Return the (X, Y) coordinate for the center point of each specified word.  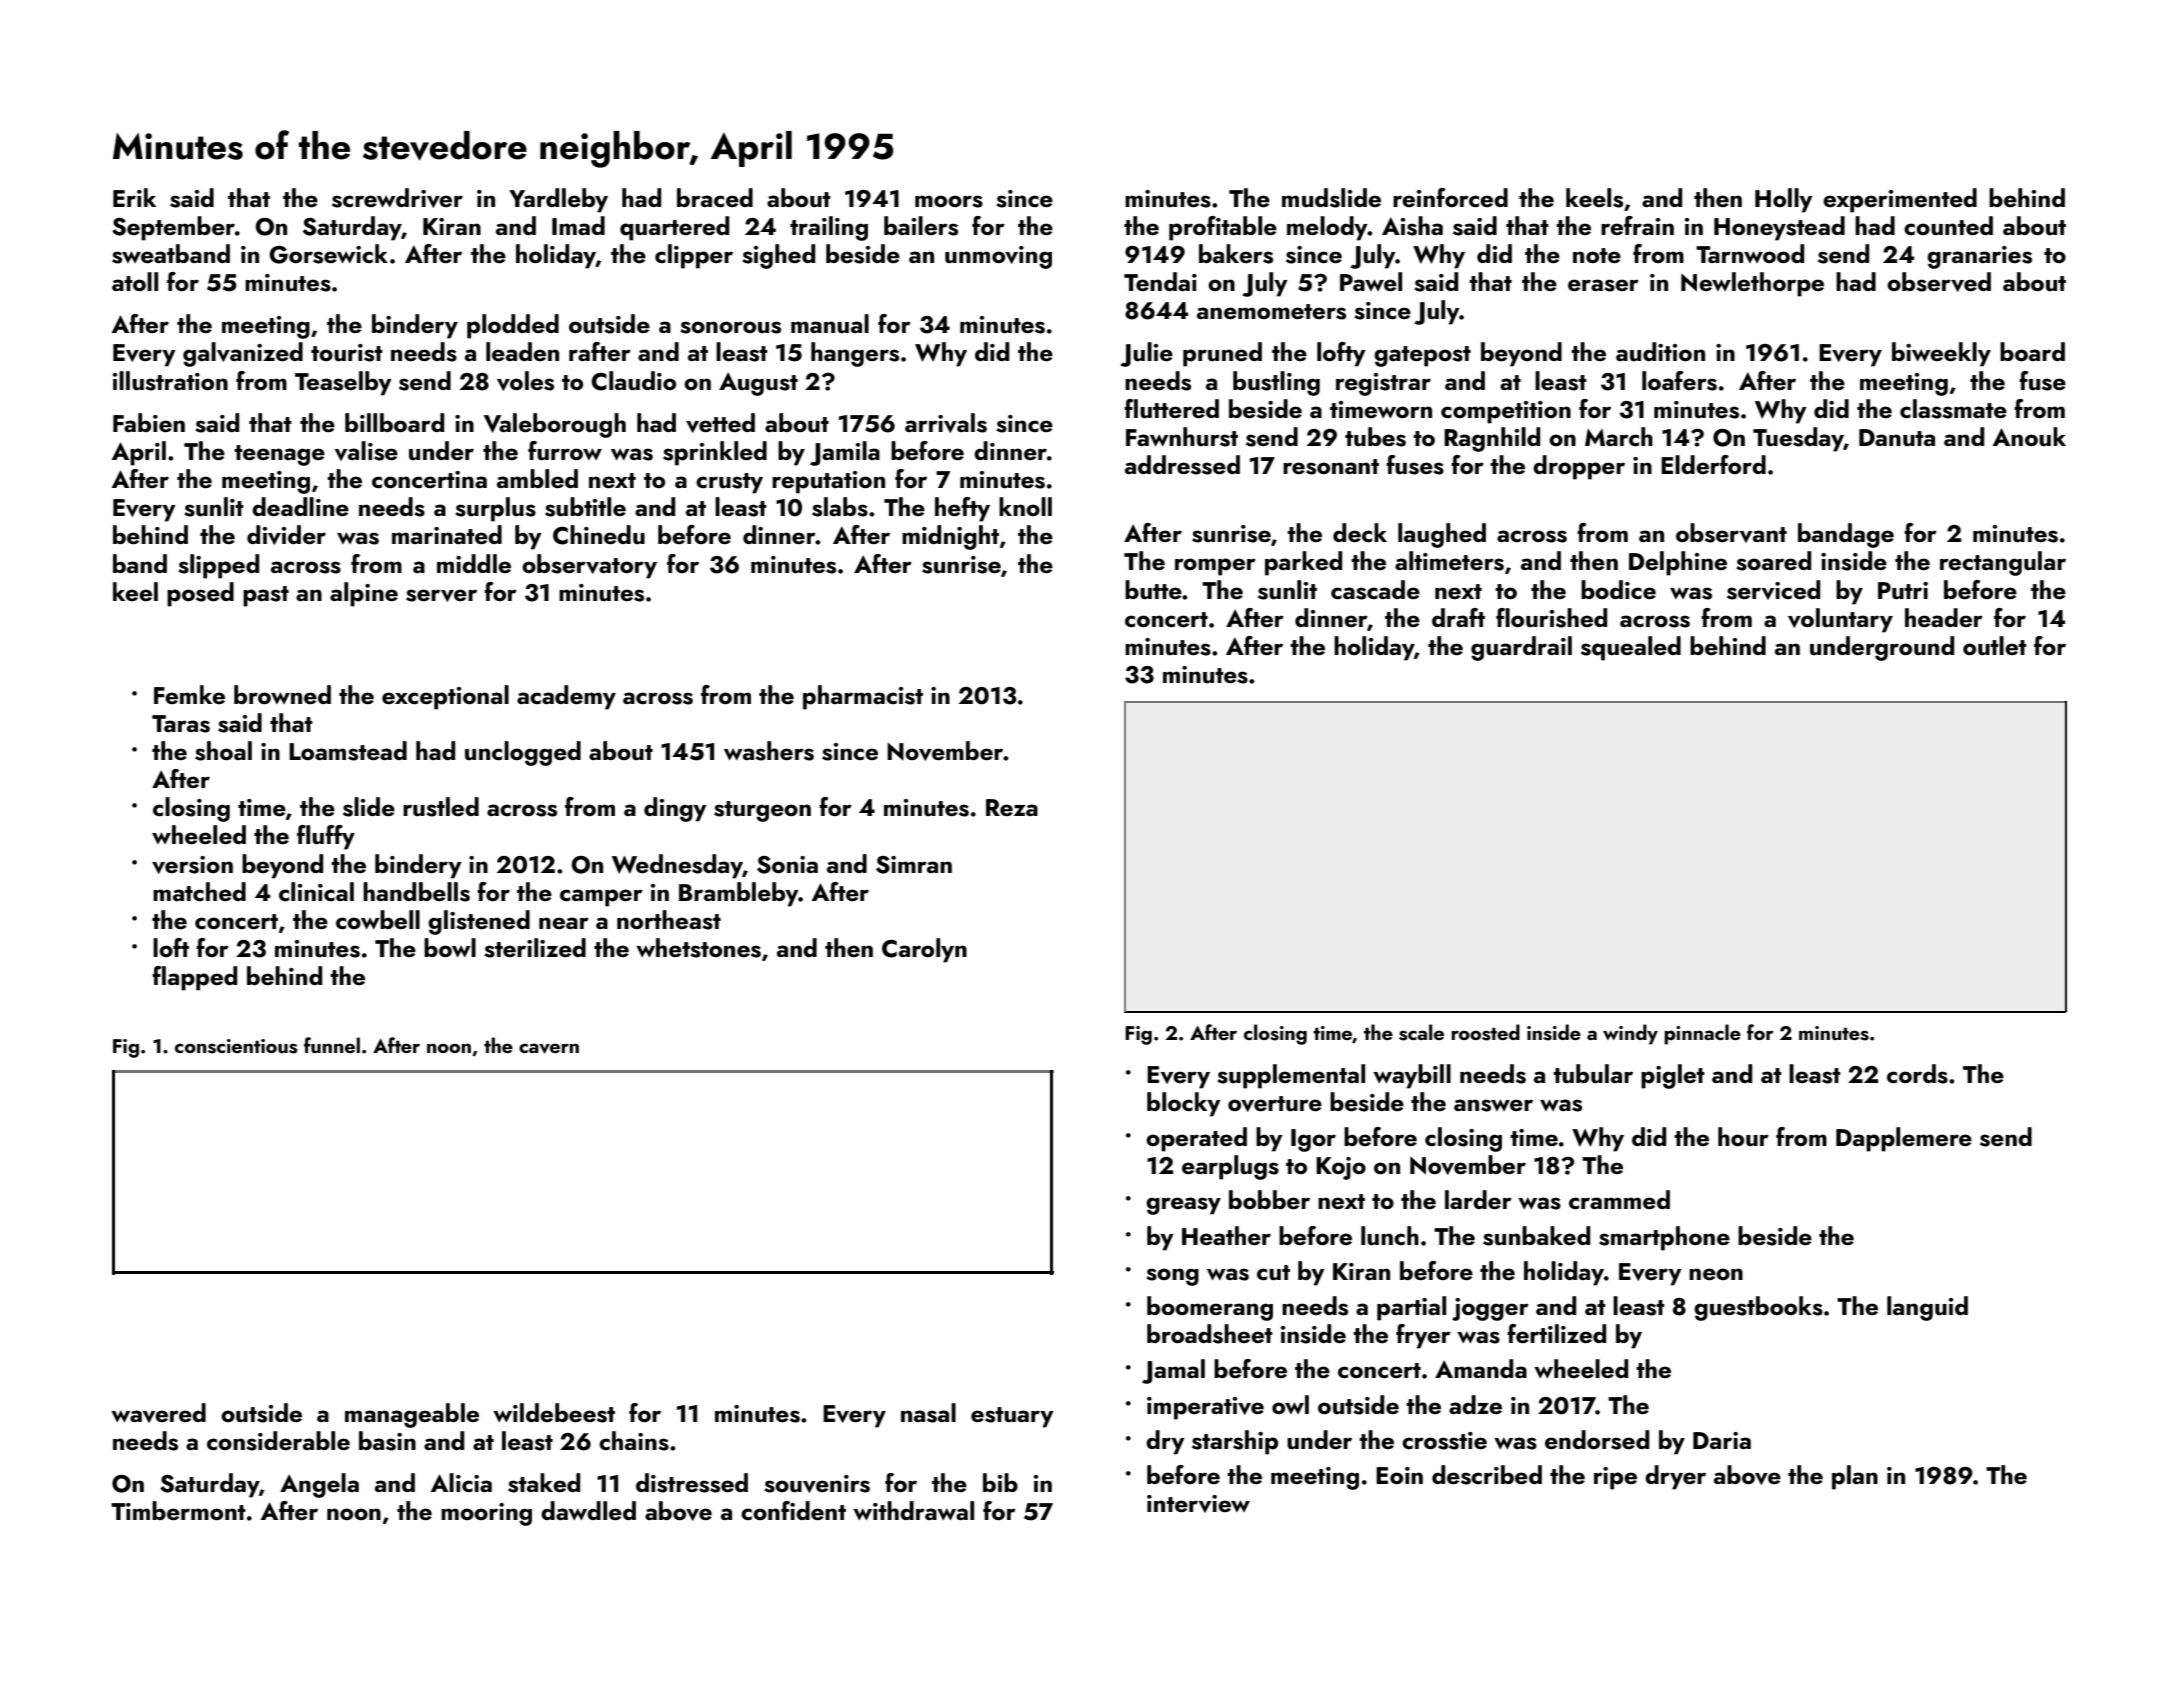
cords (1917, 1074)
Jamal (1173, 1371)
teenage (279, 455)
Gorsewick (328, 254)
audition (1660, 352)
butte (1153, 590)
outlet (1995, 646)
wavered (158, 1413)
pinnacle (1702, 1034)
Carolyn (924, 950)
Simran (914, 865)
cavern (549, 1048)
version (192, 865)
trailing (829, 228)
